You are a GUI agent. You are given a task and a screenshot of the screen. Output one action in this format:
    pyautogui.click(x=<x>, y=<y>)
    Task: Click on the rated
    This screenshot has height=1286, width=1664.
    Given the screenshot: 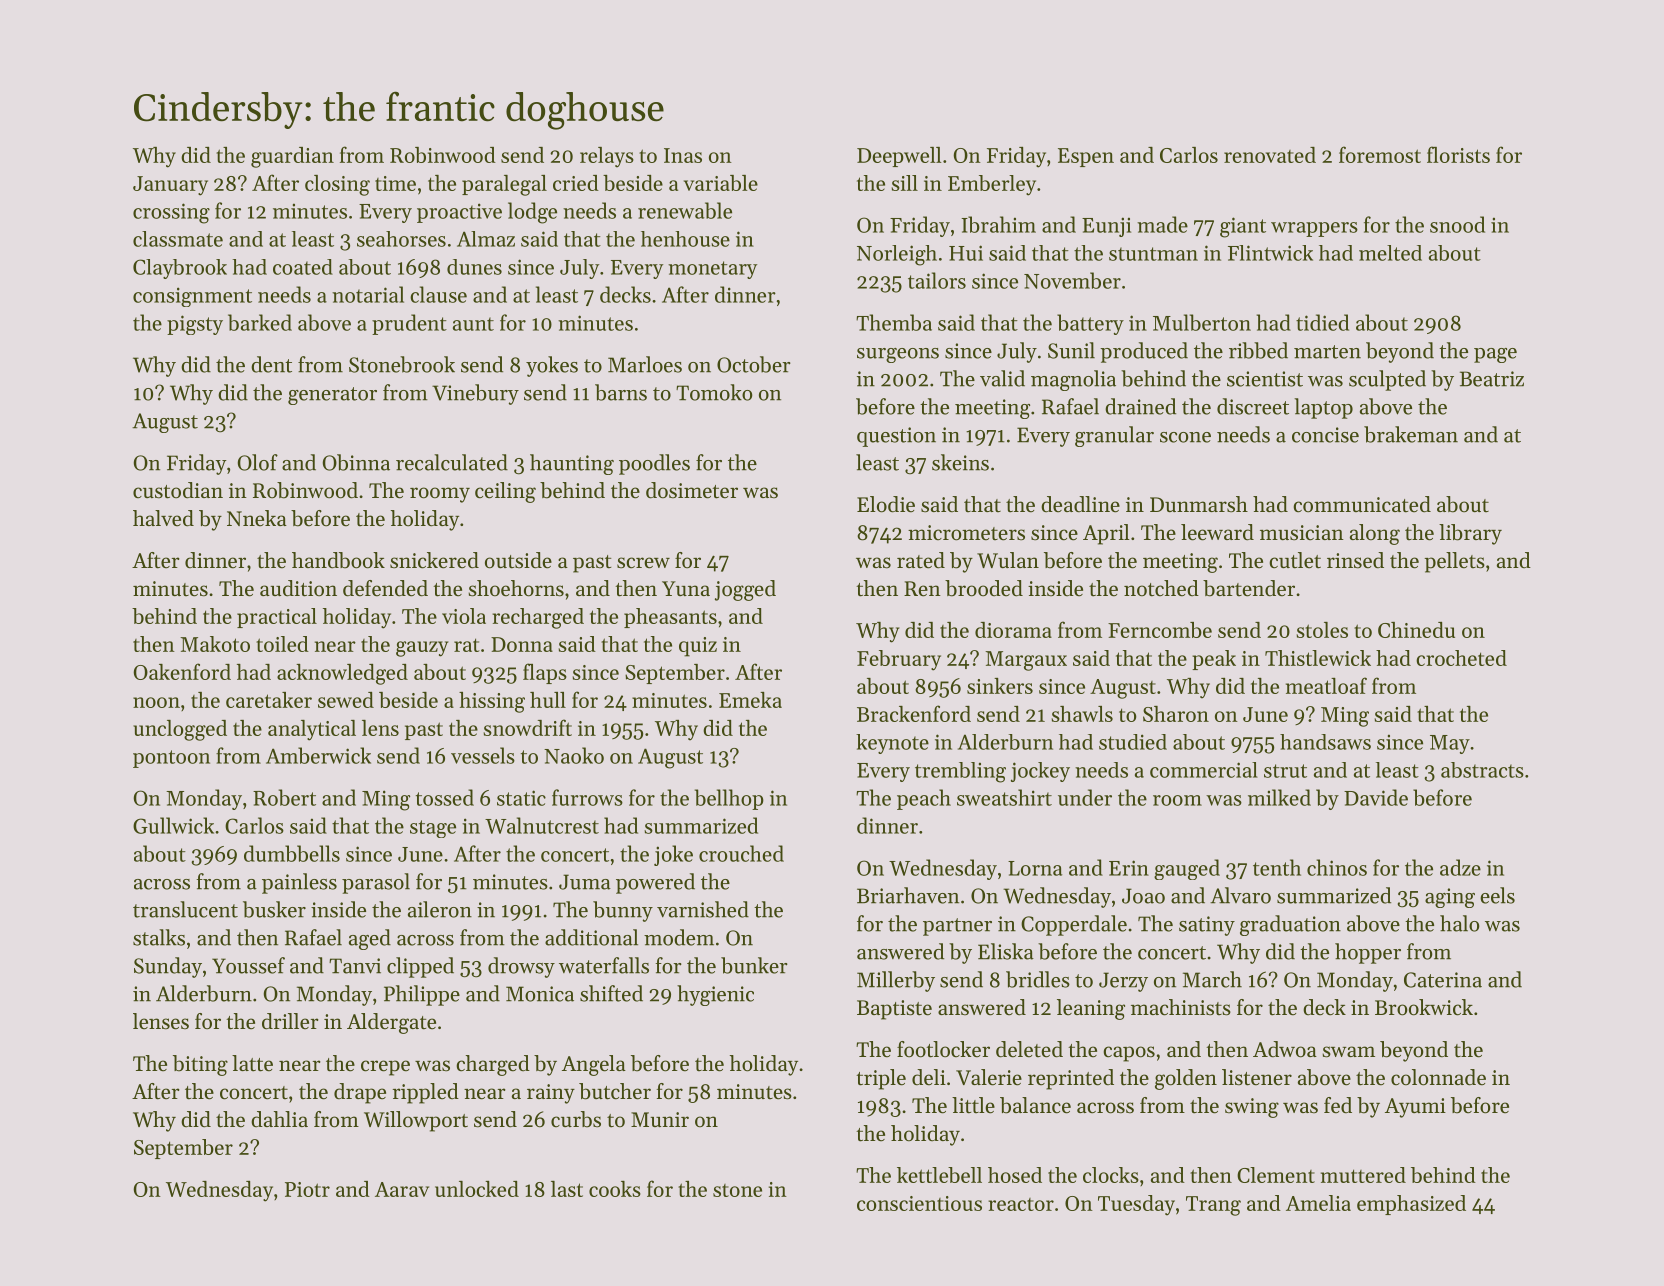 What is the action you would take?
    pyautogui.click(x=921, y=560)
